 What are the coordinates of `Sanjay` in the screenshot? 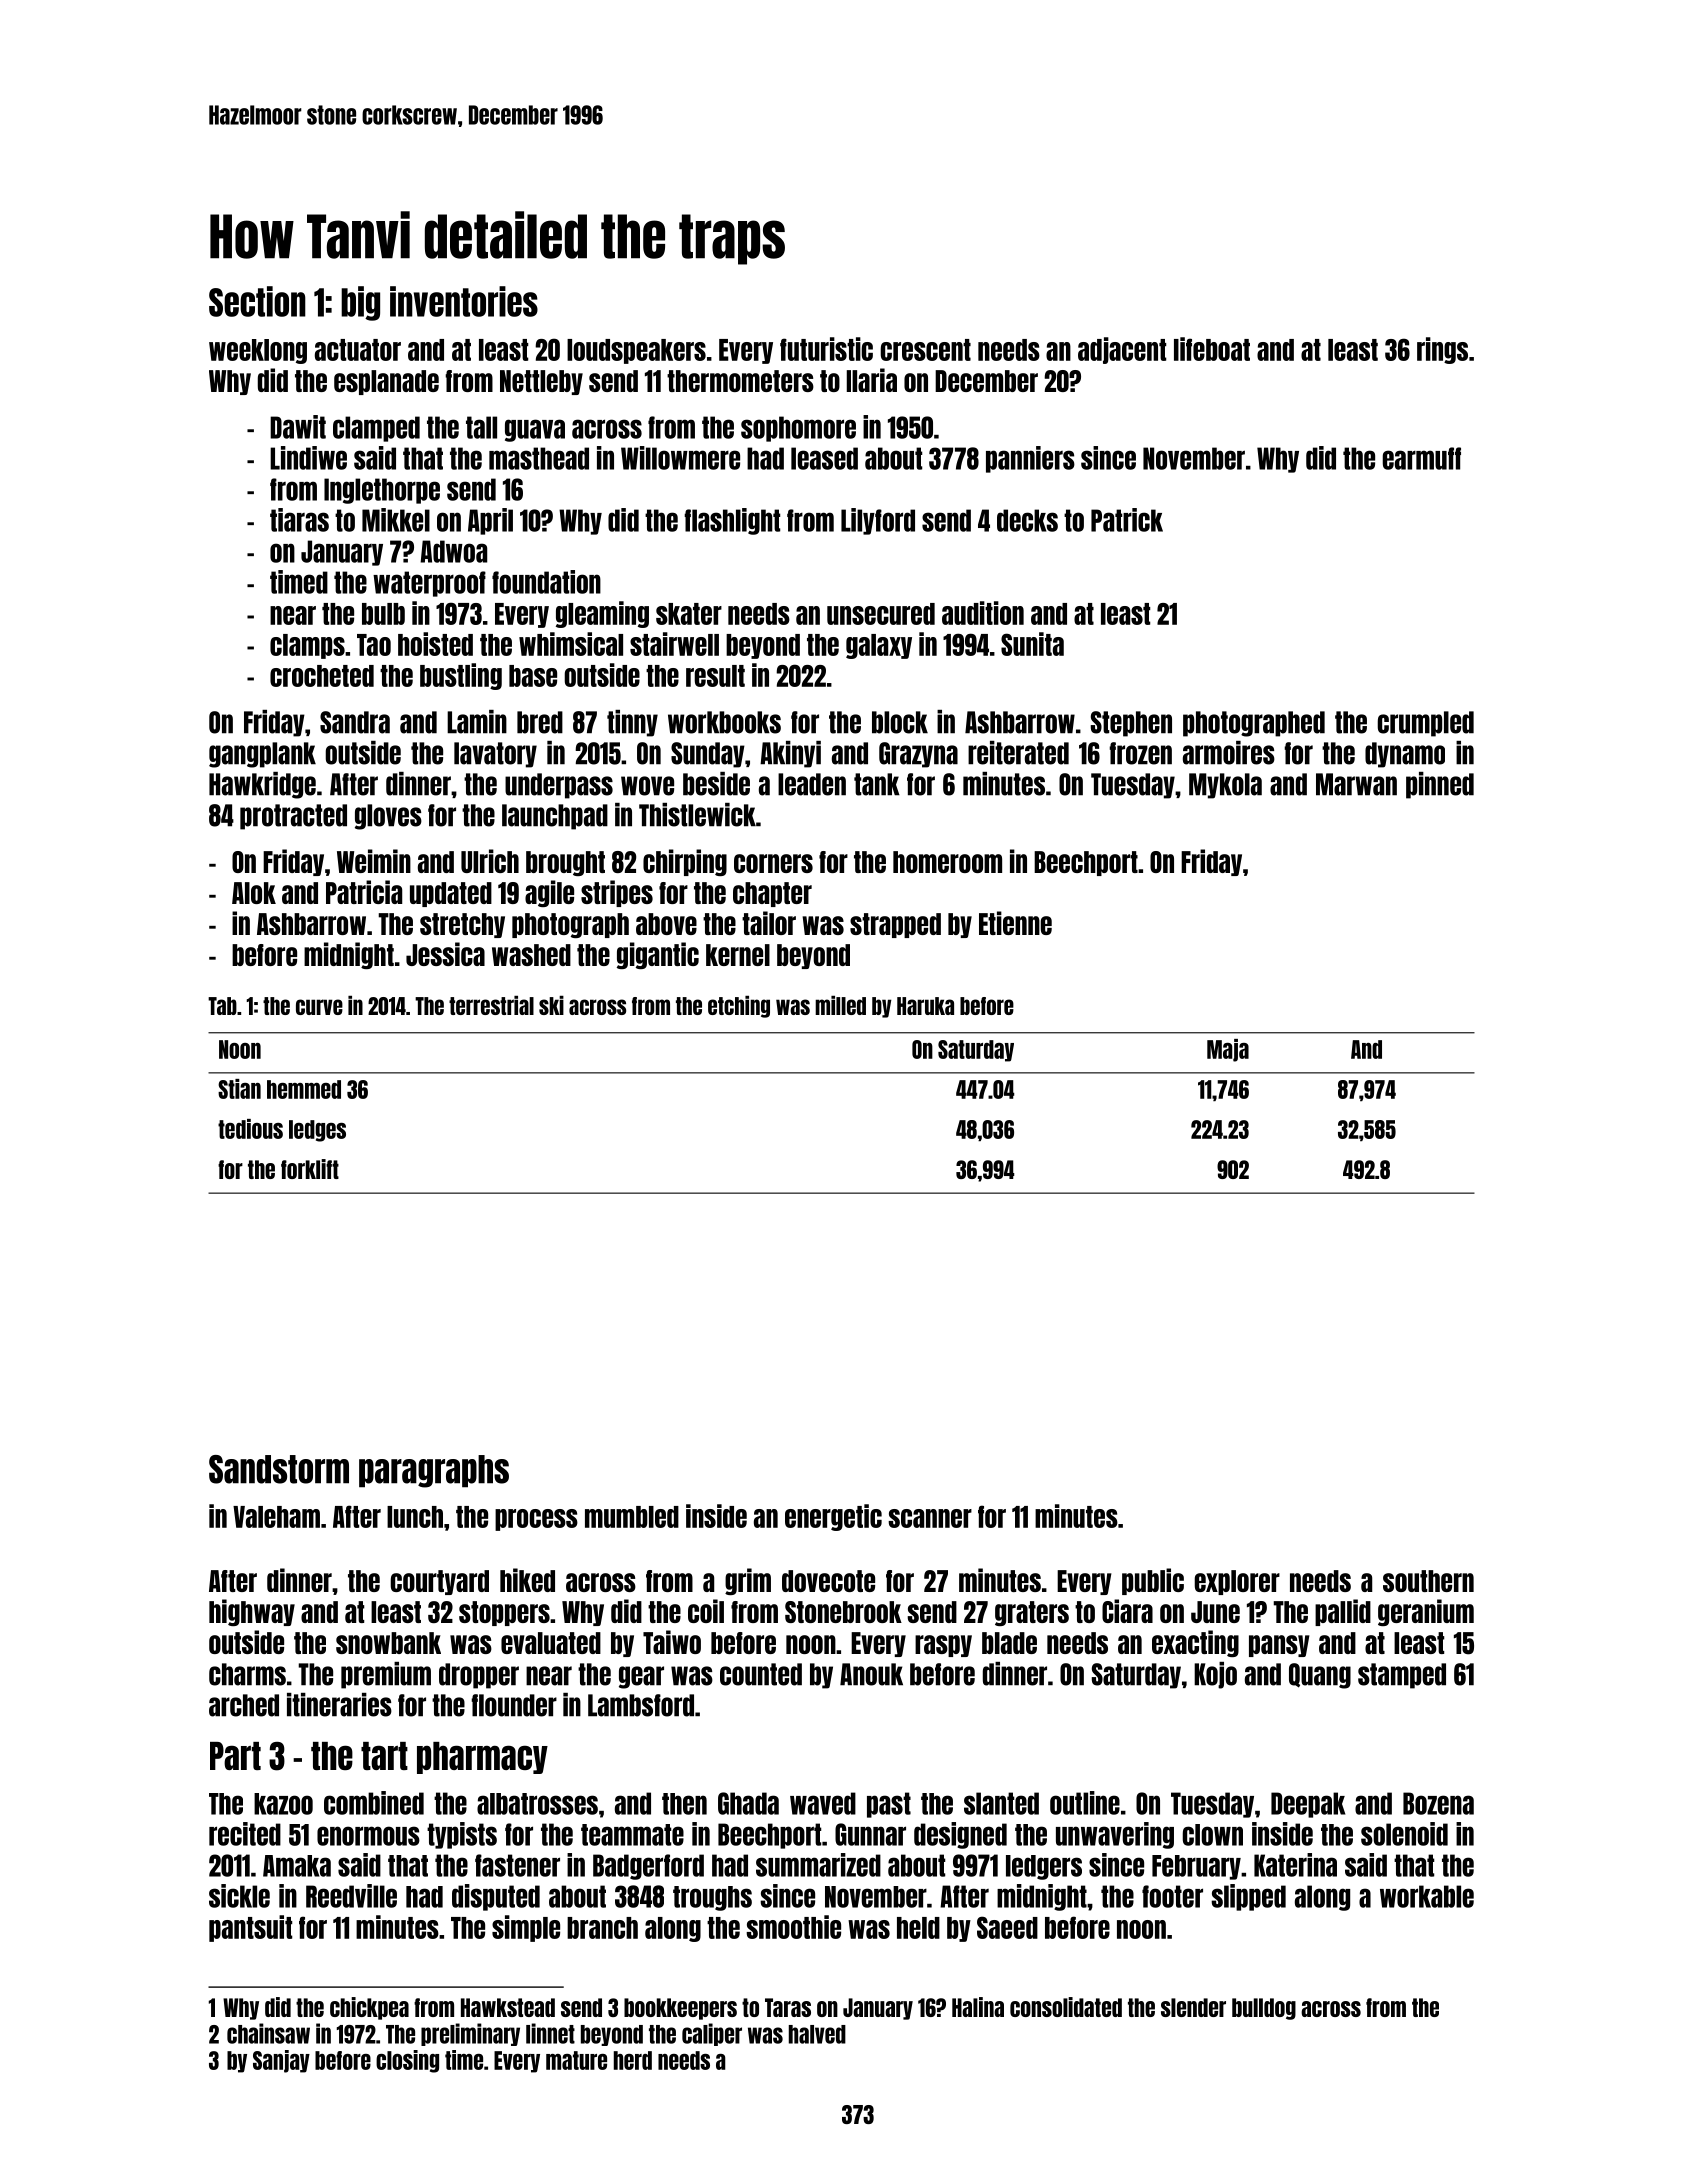 It's located at (281, 2061).
